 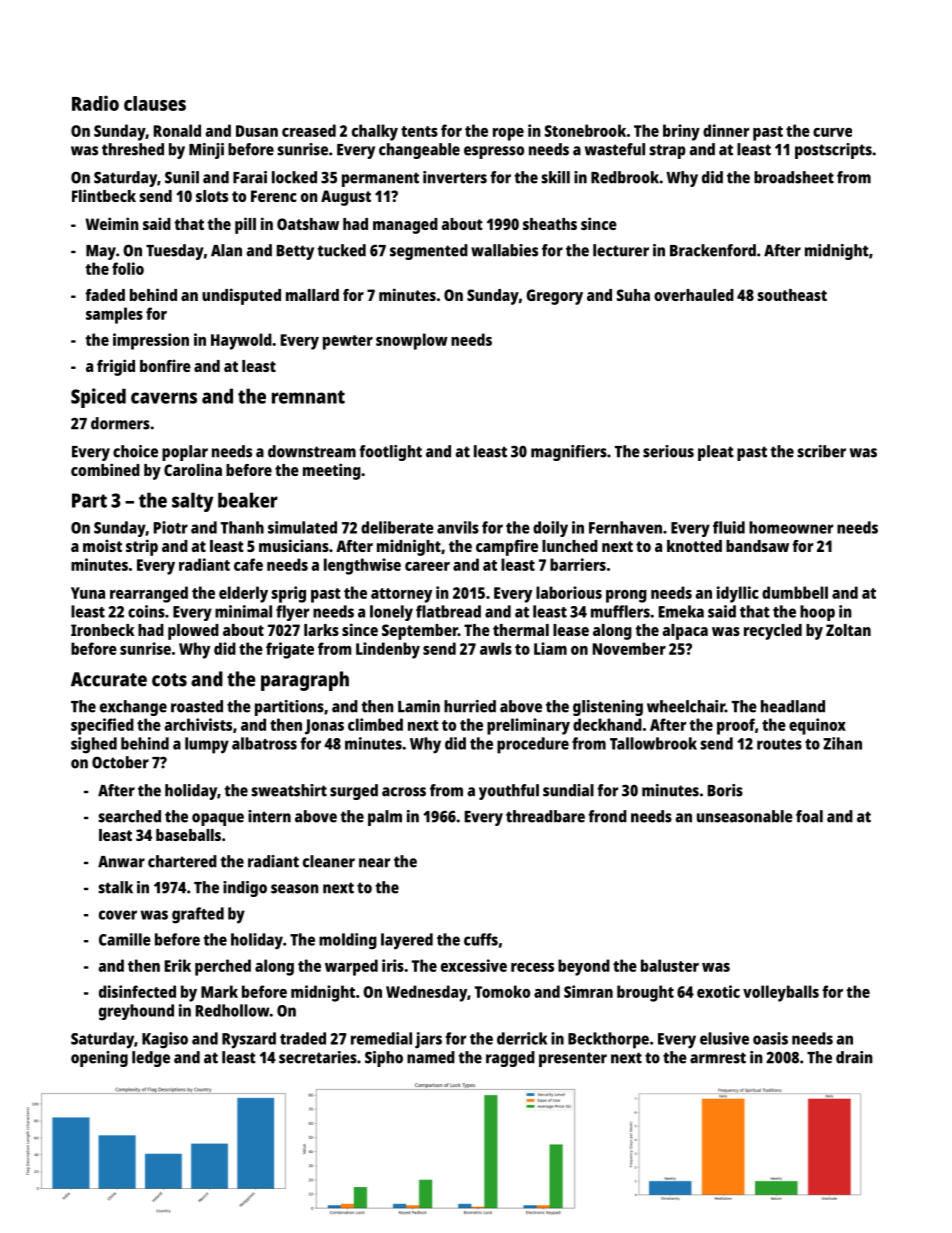 What do you see at coordinates (95, 103) in the document?
I see `Radio` at bounding box center [95, 103].
